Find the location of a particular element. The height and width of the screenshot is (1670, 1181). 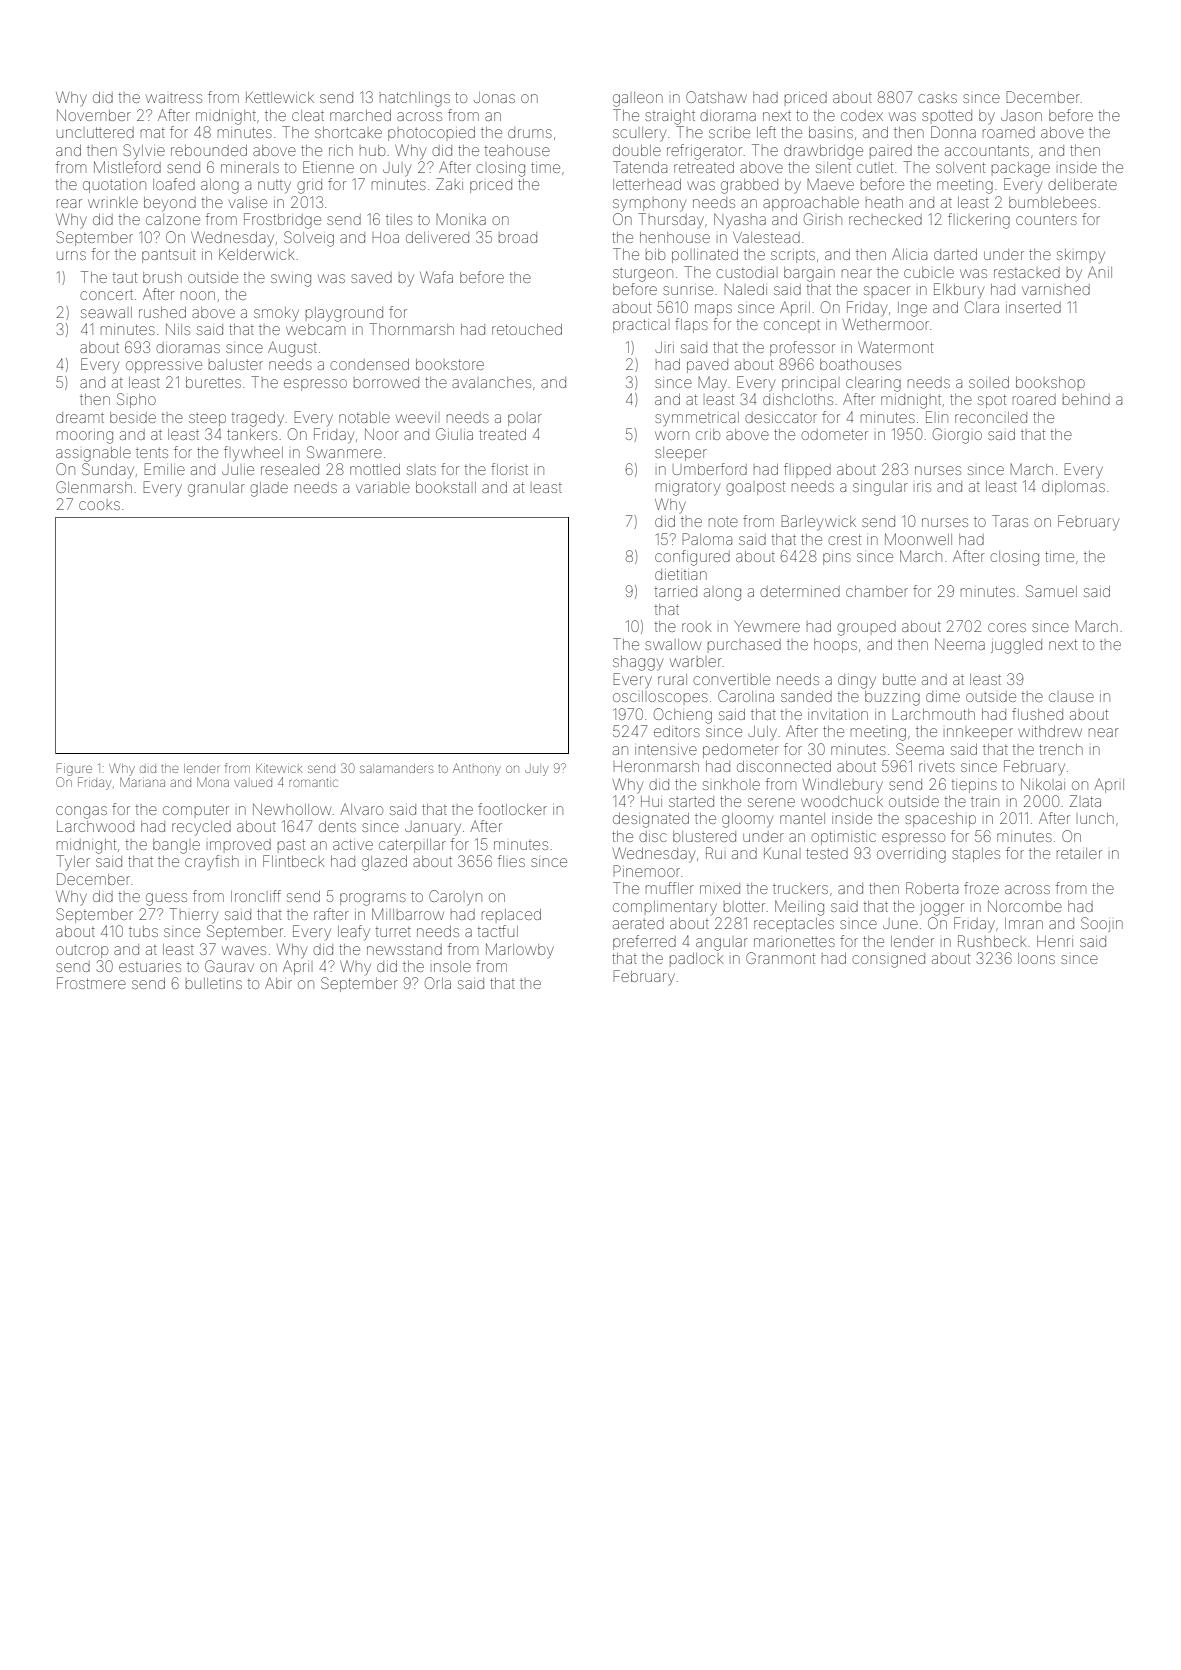

tarried is located at coordinates (676, 591).
